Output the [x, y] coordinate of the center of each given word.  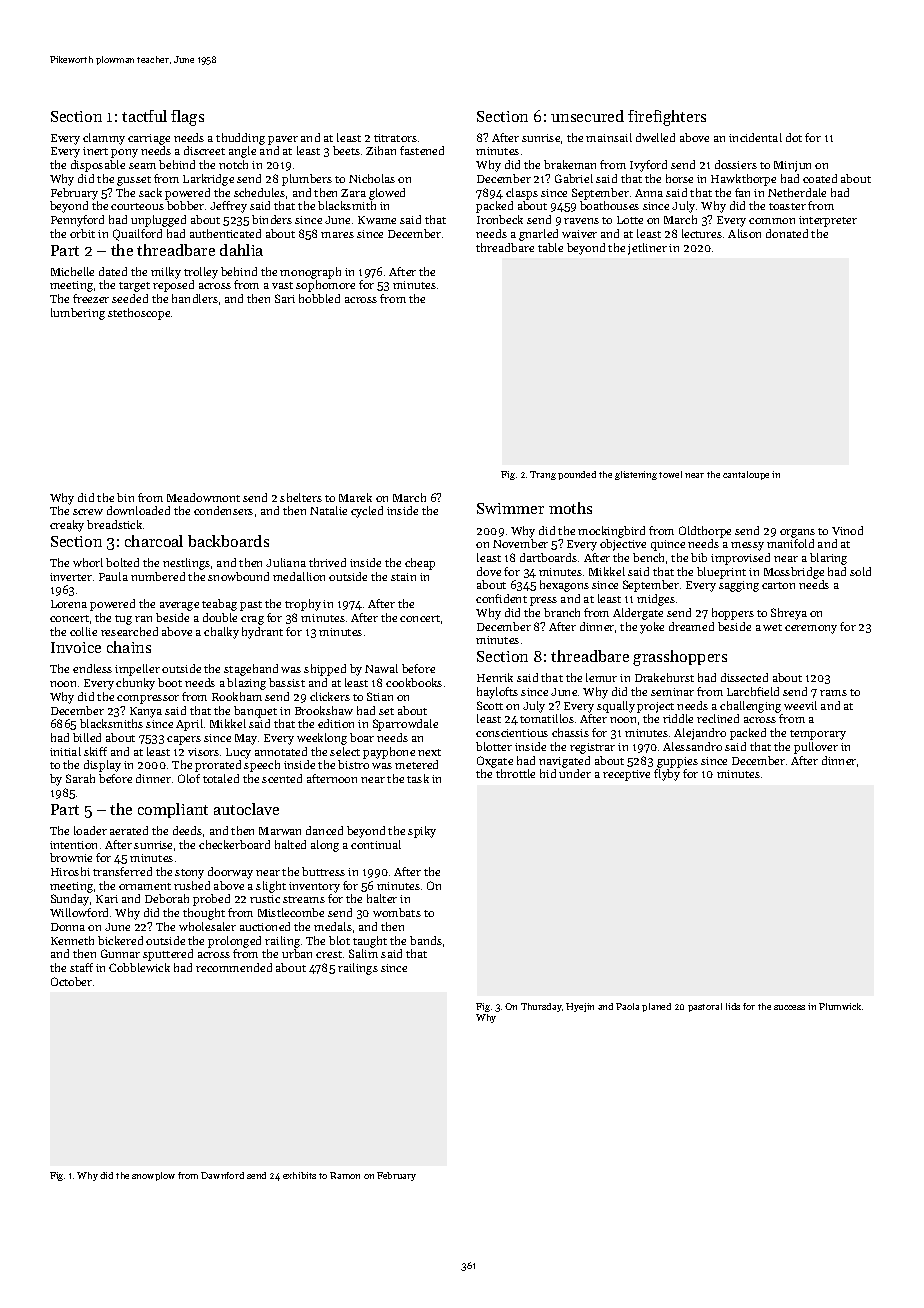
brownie [71, 857]
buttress [323, 871]
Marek [355, 497]
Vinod [847, 530]
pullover [816, 748]
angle [242, 152]
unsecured [587, 116]
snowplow [153, 1176]
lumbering [78, 314]
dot [794, 137]
